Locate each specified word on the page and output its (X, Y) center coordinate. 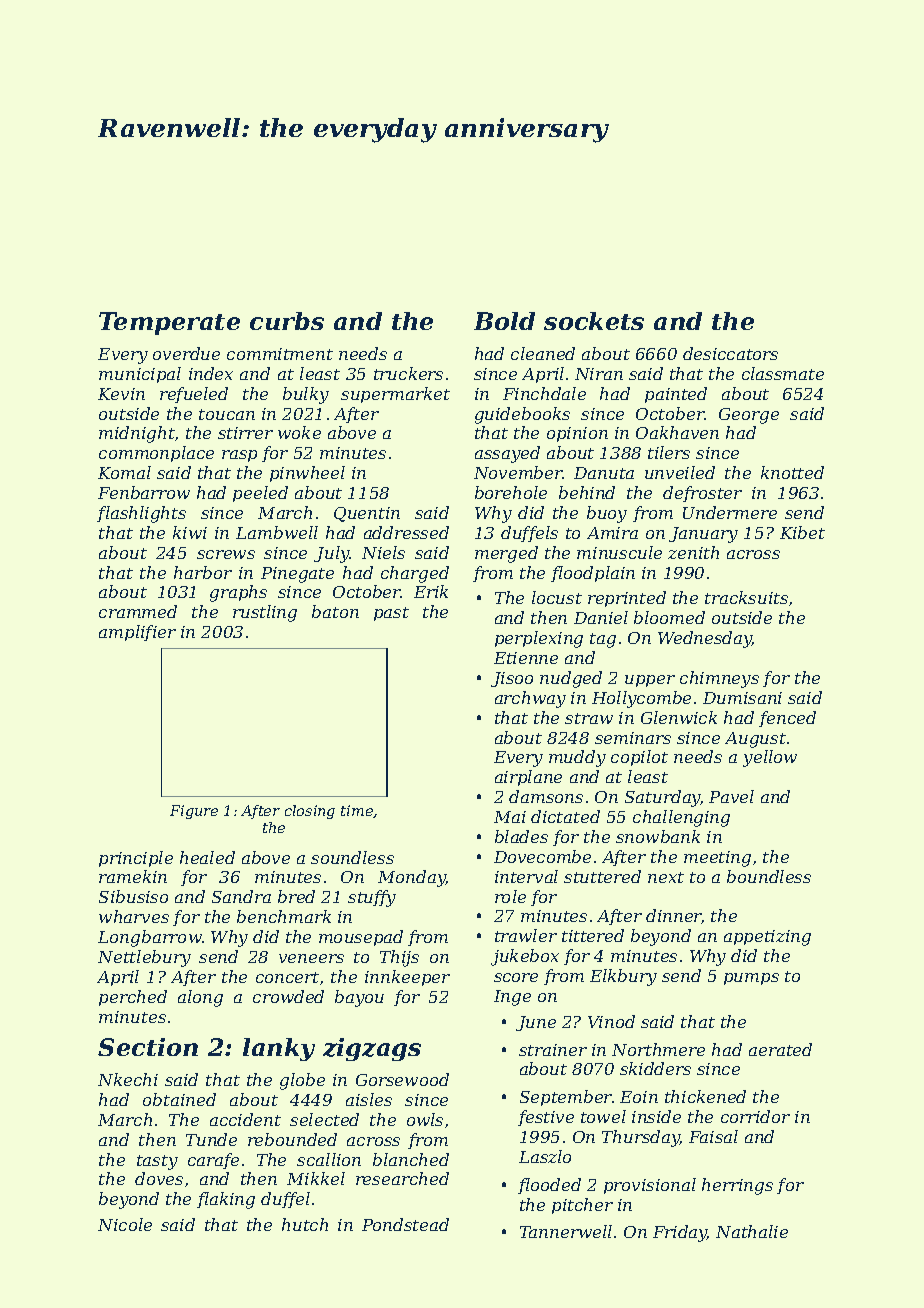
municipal (140, 375)
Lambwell (277, 532)
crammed (138, 611)
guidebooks (522, 415)
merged (506, 554)
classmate (783, 373)
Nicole (125, 1224)
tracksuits (746, 597)
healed (207, 857)
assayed (507, 454)
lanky (279, 1049)
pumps (751, 979)
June (536, 1023)
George (749, 416)
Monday (412, 878)
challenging (681, 818)
